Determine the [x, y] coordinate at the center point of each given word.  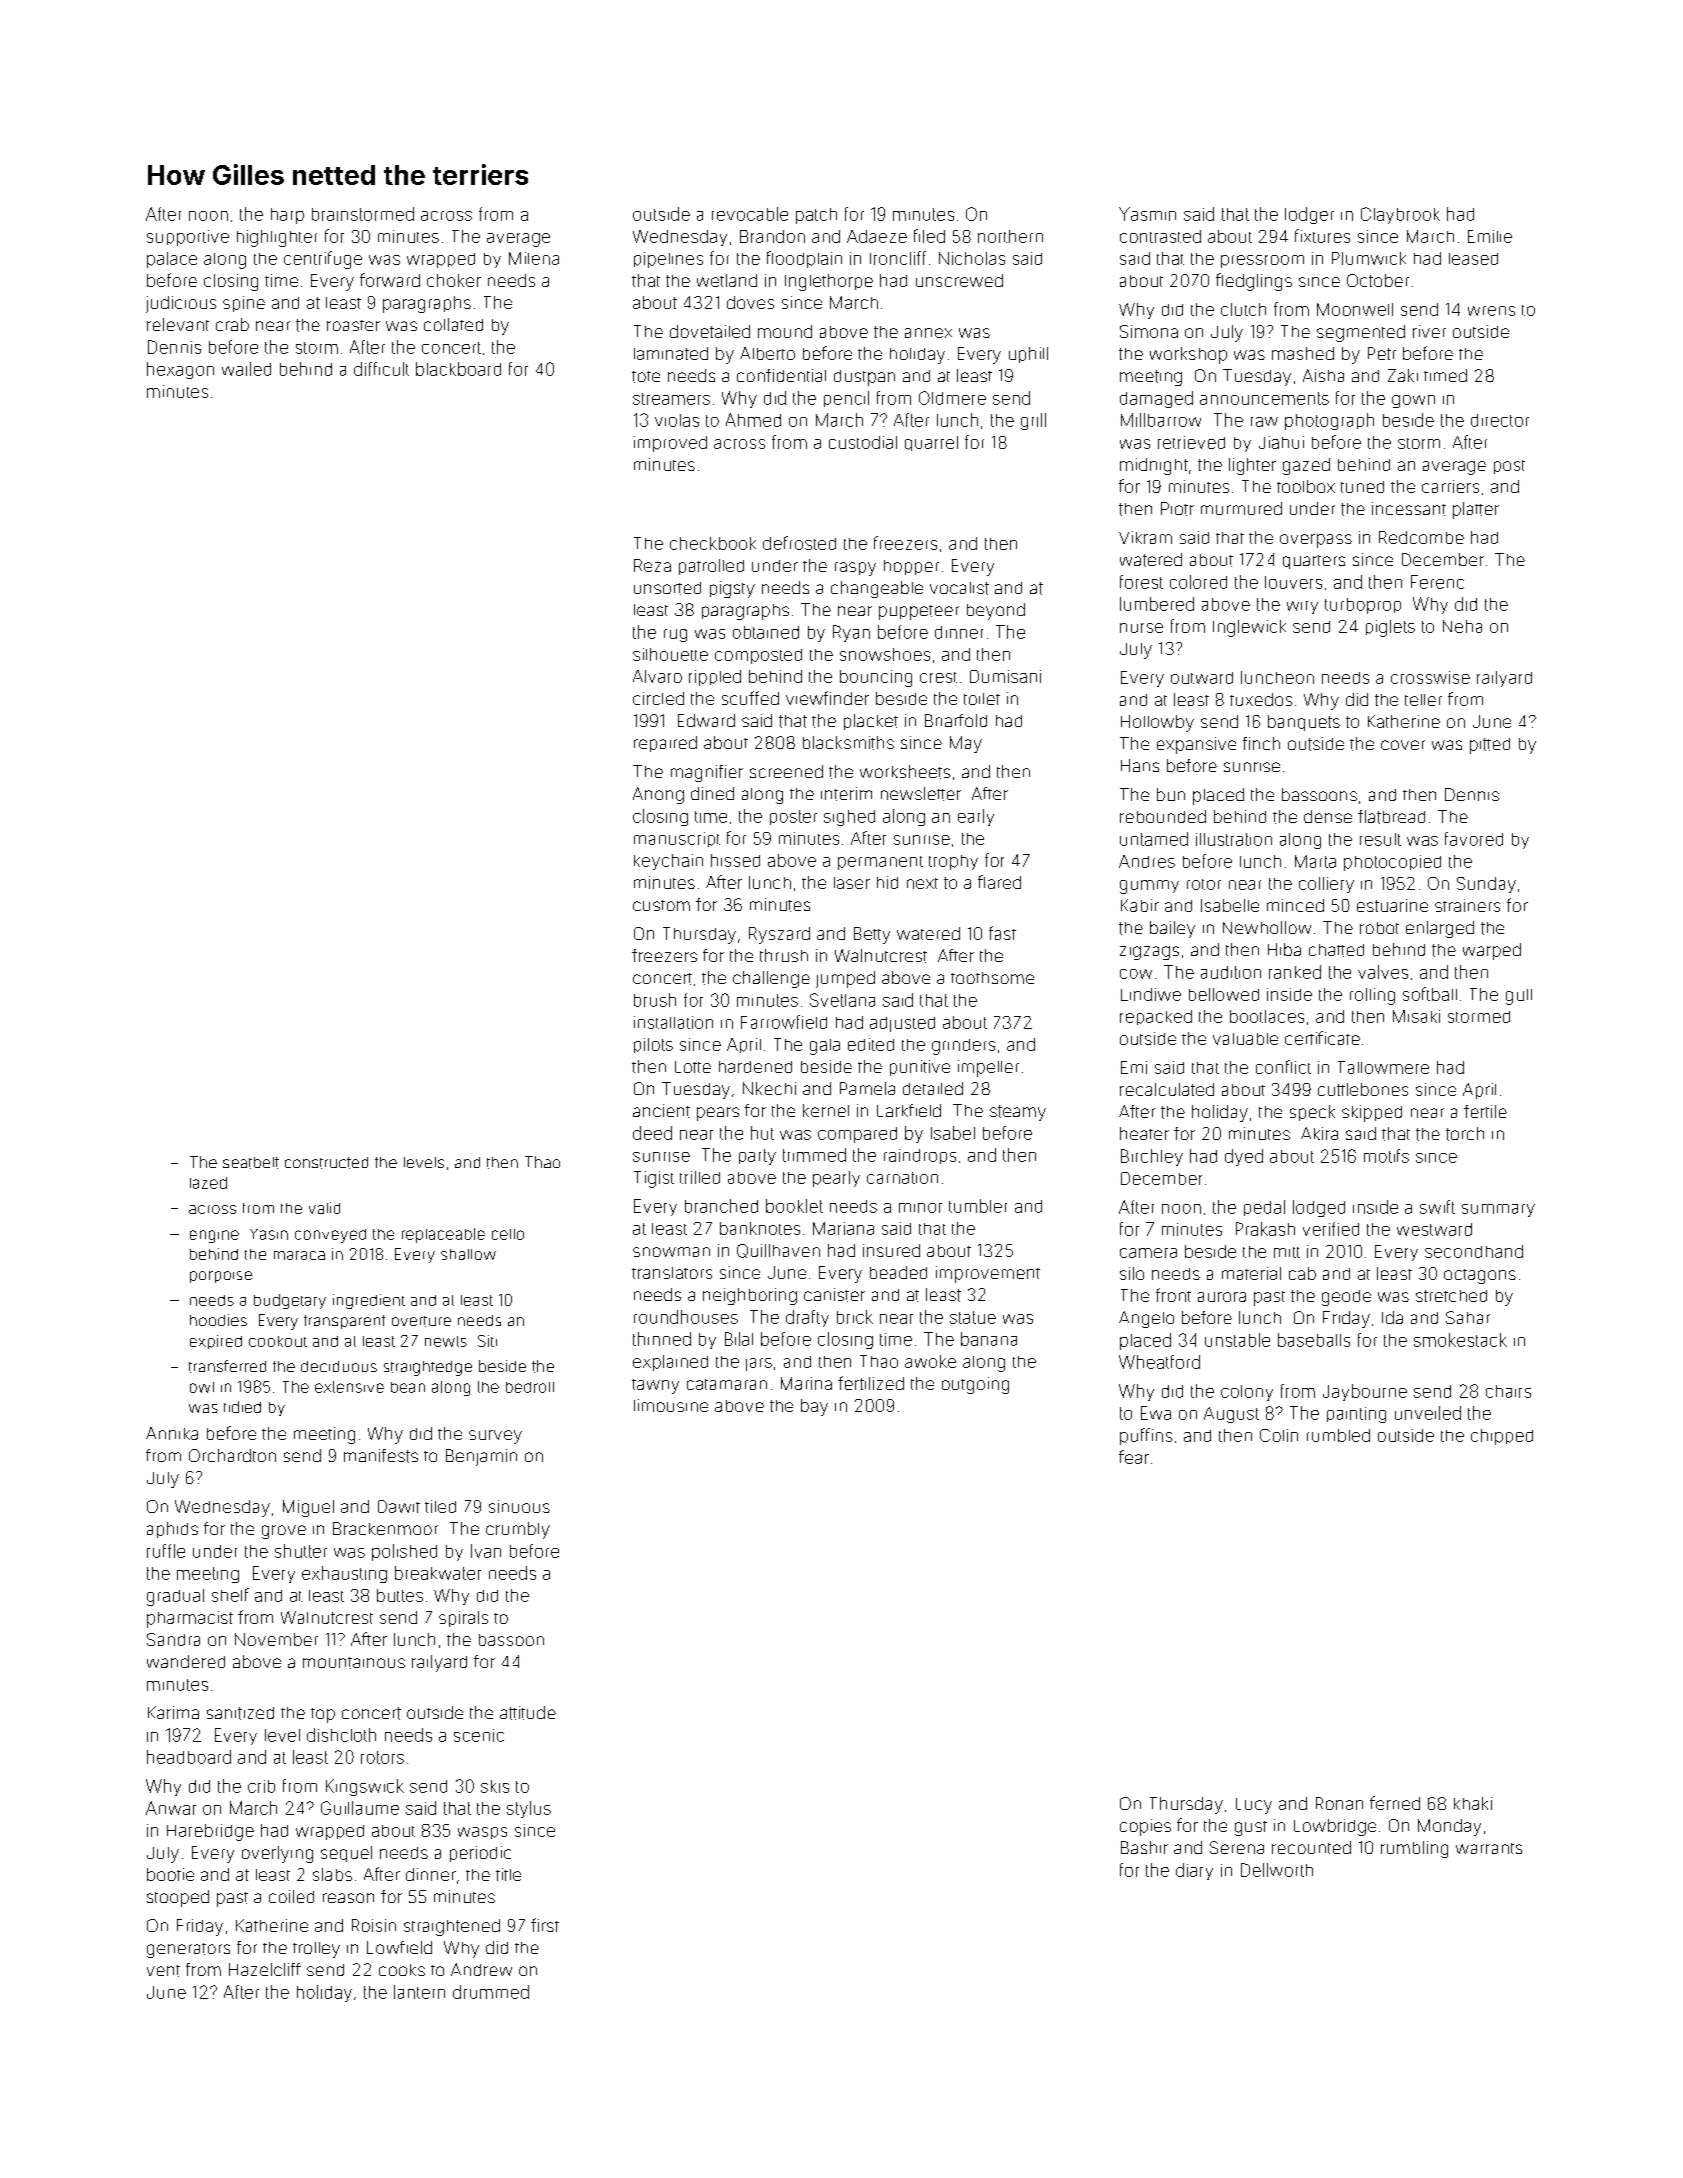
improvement [988, 1274]
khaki [1473, 1803]
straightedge [428, 1368]
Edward [706, 720]
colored [1198, 582]
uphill [1028, 355]
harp [287, 216]
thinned [662, 1339]
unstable [1237, 1340]
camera [1148, 1253]
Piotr [1177, 509]
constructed [326, 1163]
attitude [528, 1713]
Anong [658, 795]
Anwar [171, 1808]
